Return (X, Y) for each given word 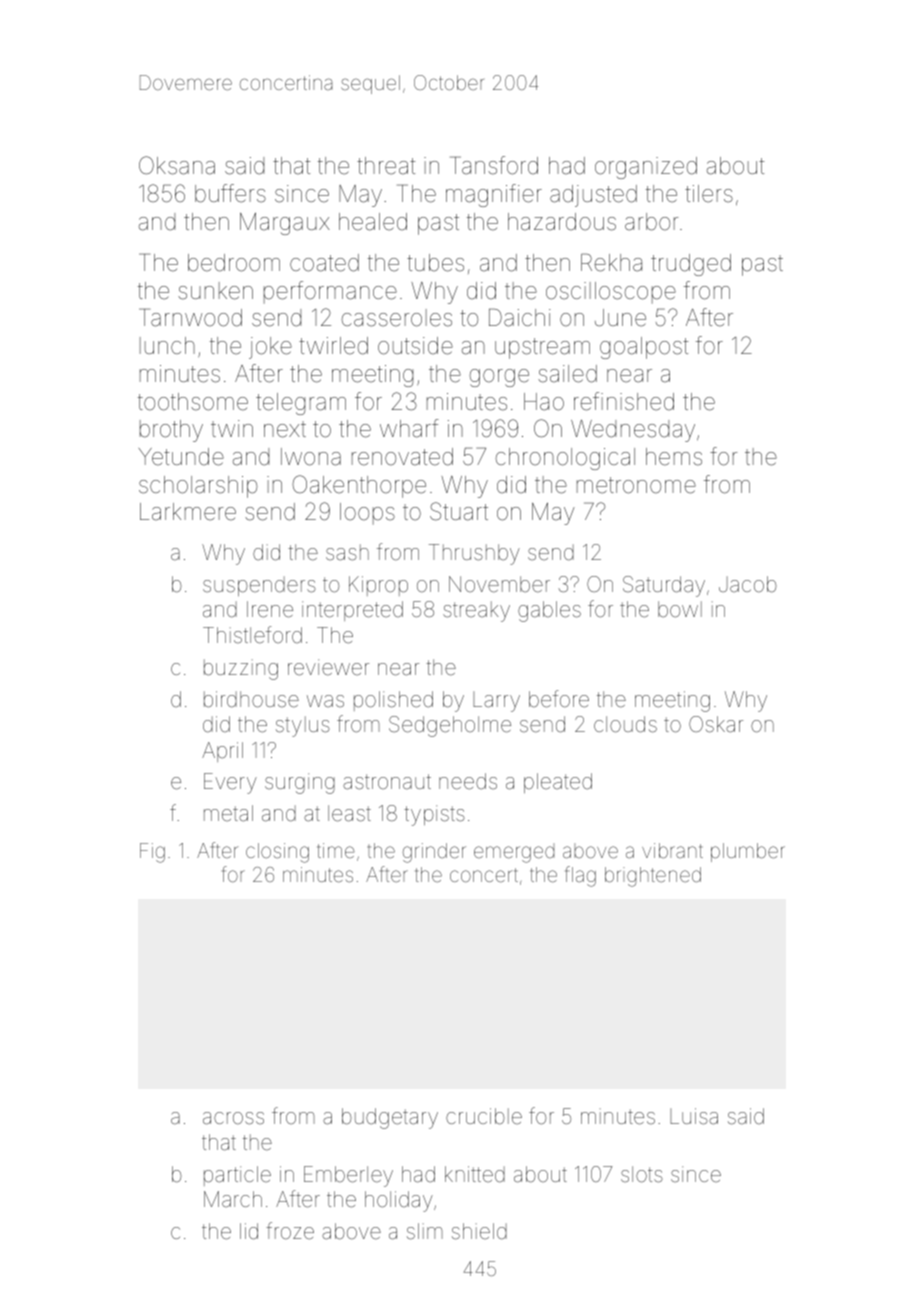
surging (300, 783)
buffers (230, 193)
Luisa (694, 1116)
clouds (625, 724)
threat (386, 166)
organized (646, 168)
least (349, 813)
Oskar (716, 724)
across (233, 1118)
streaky (476, 611)
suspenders (259, 586)
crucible (484, 1116)
